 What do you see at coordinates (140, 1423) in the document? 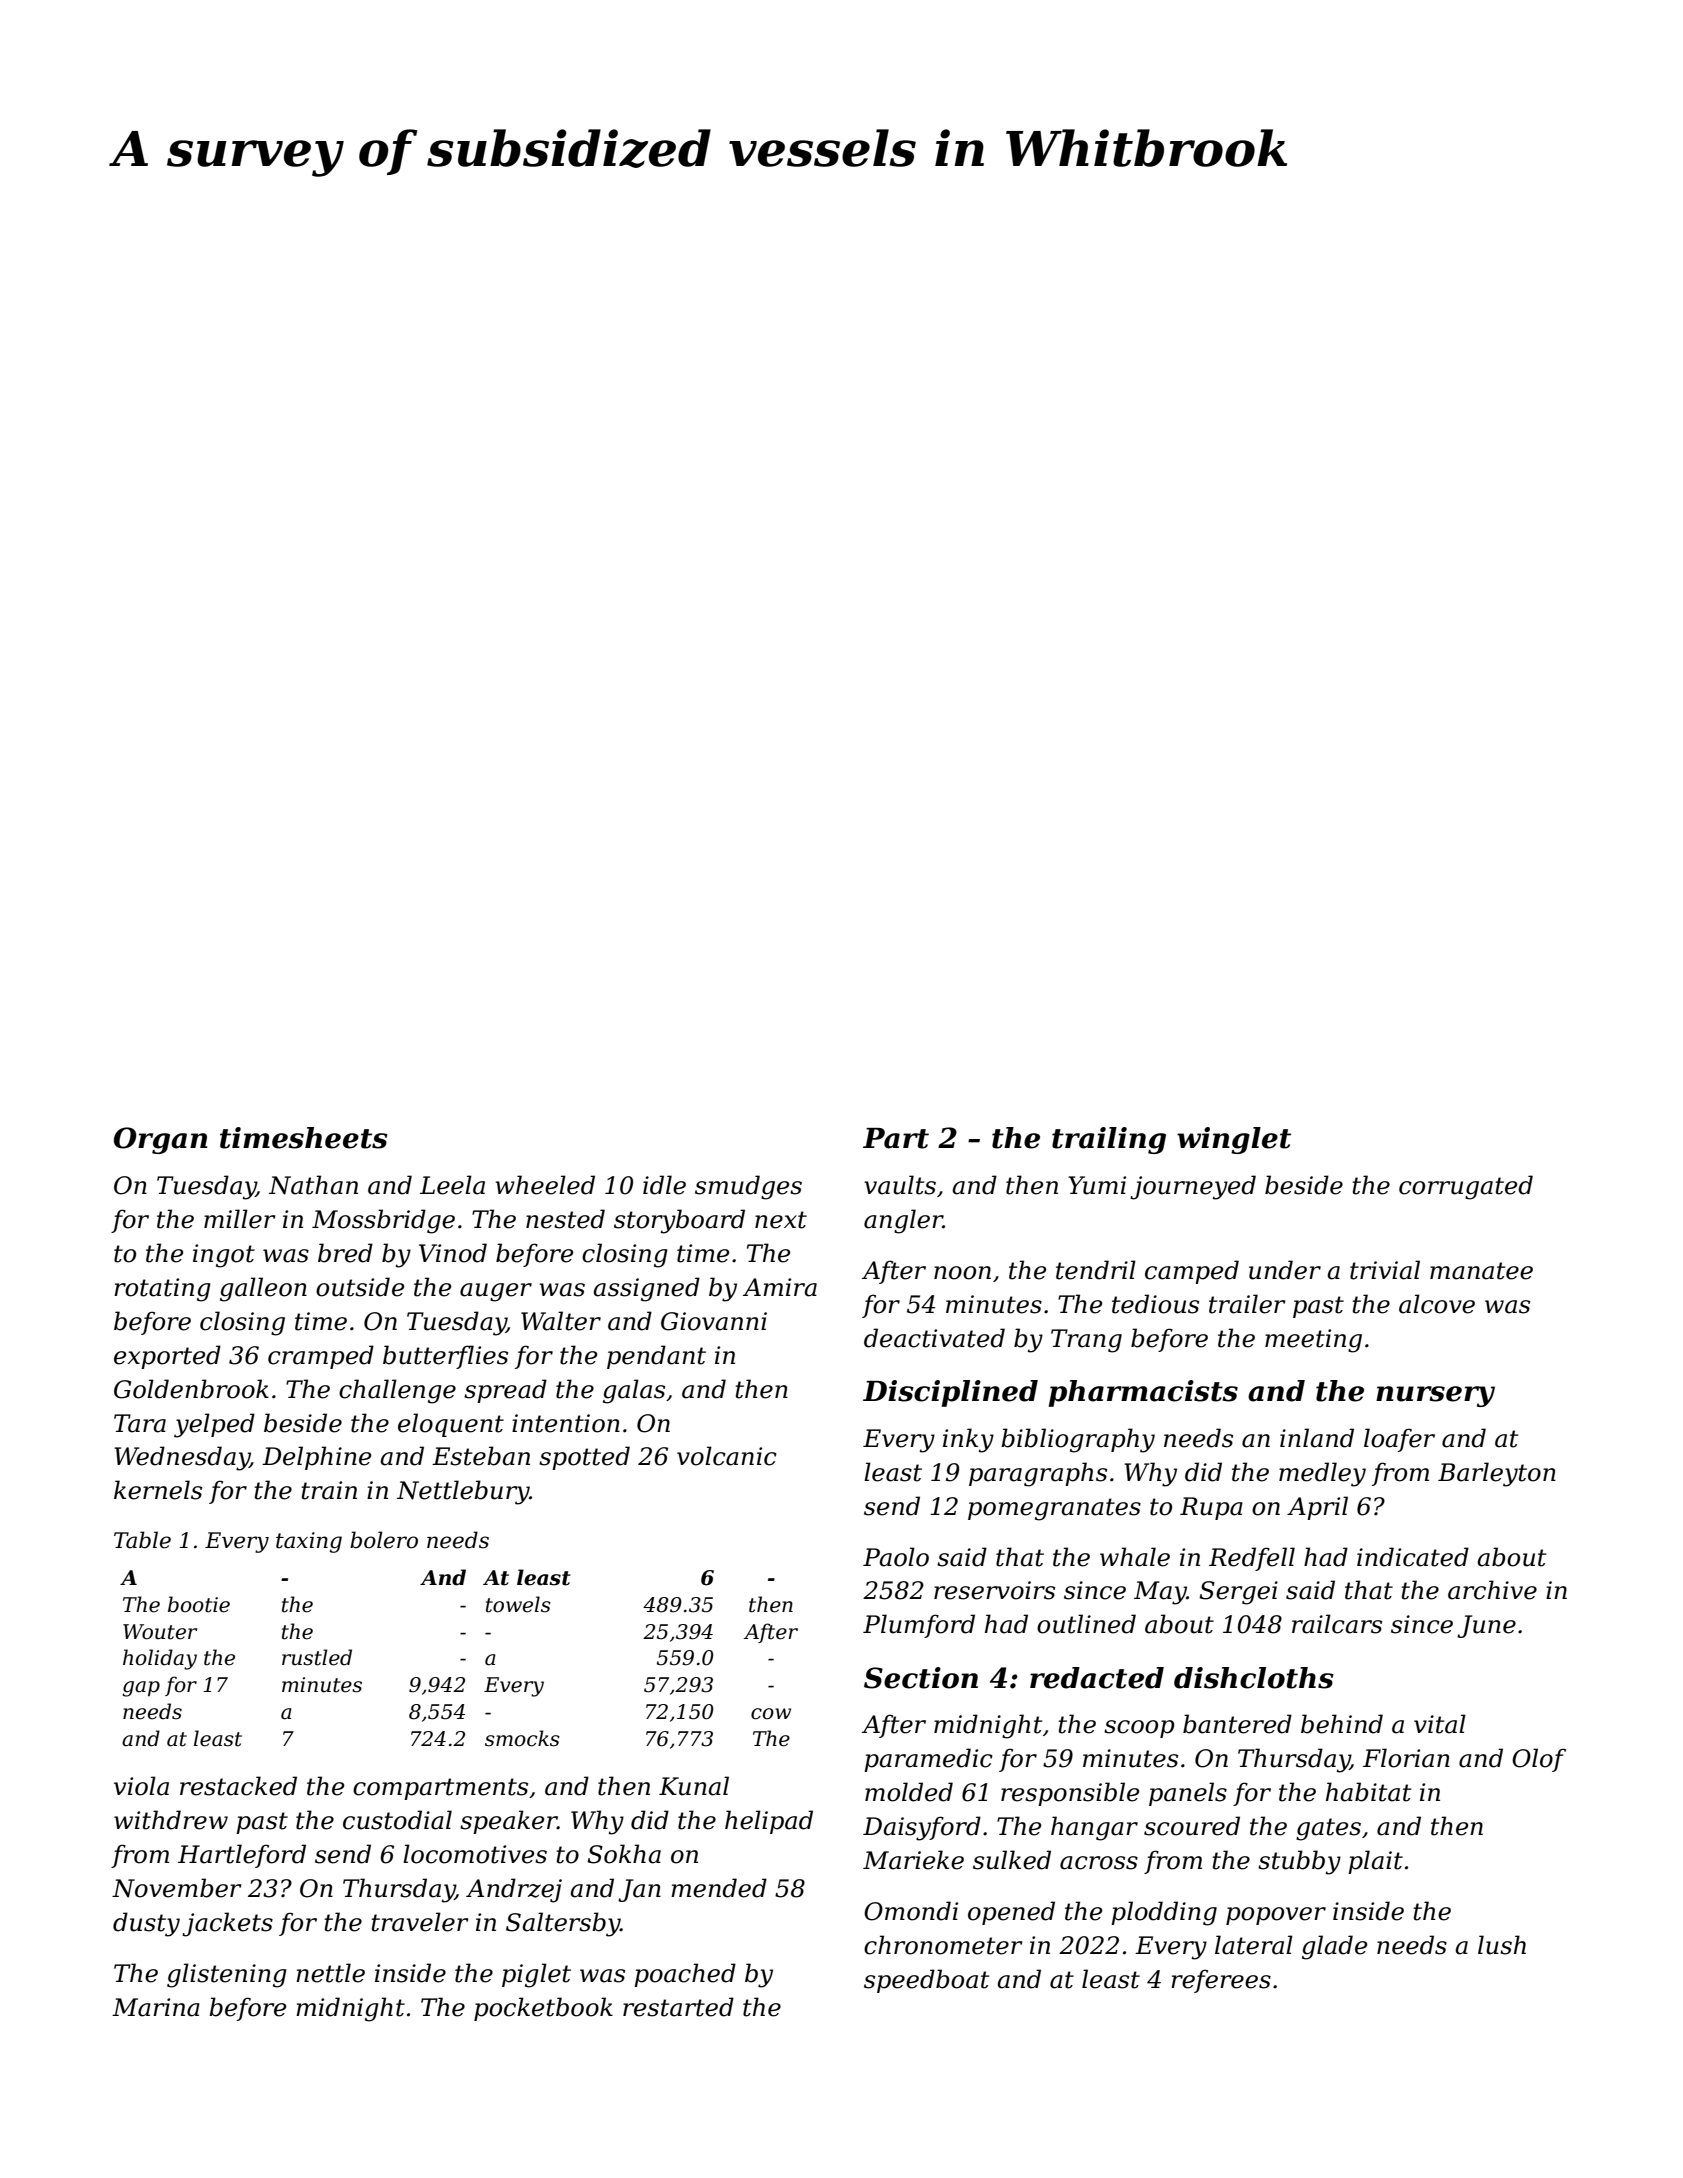
I see `Tara` at bounding box center [140, 1423].
